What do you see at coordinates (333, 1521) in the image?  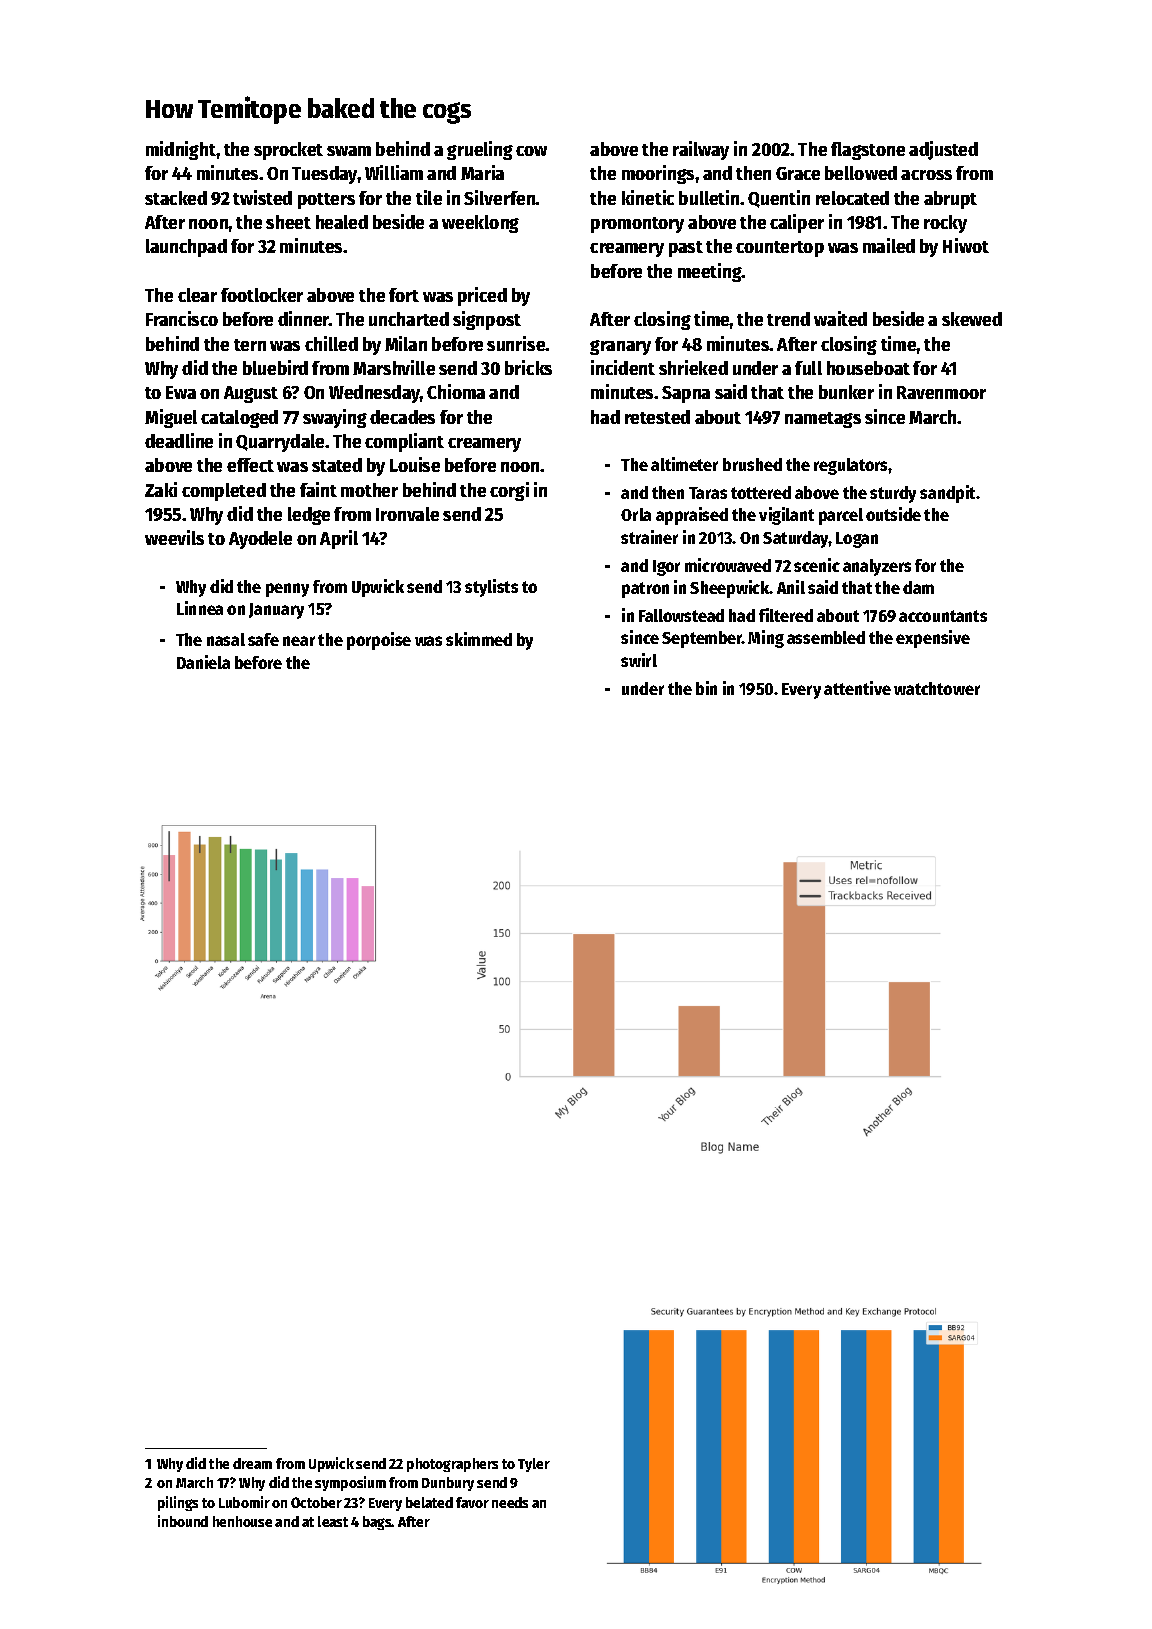 I see `least` at bounding box center [333, 1521].
